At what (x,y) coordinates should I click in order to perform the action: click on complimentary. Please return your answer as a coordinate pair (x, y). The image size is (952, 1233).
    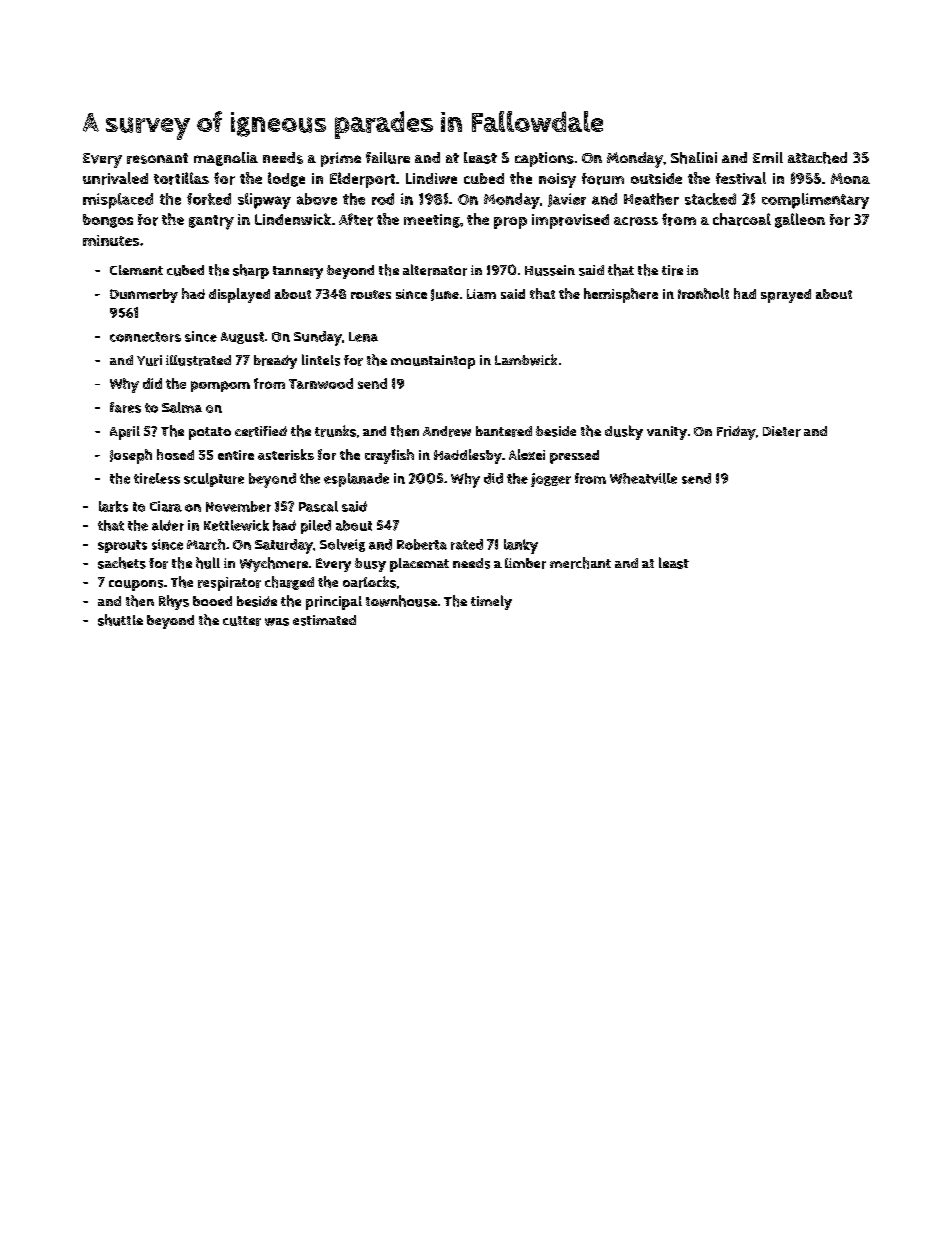
    Looking at the image, I should click on (815, 201).
